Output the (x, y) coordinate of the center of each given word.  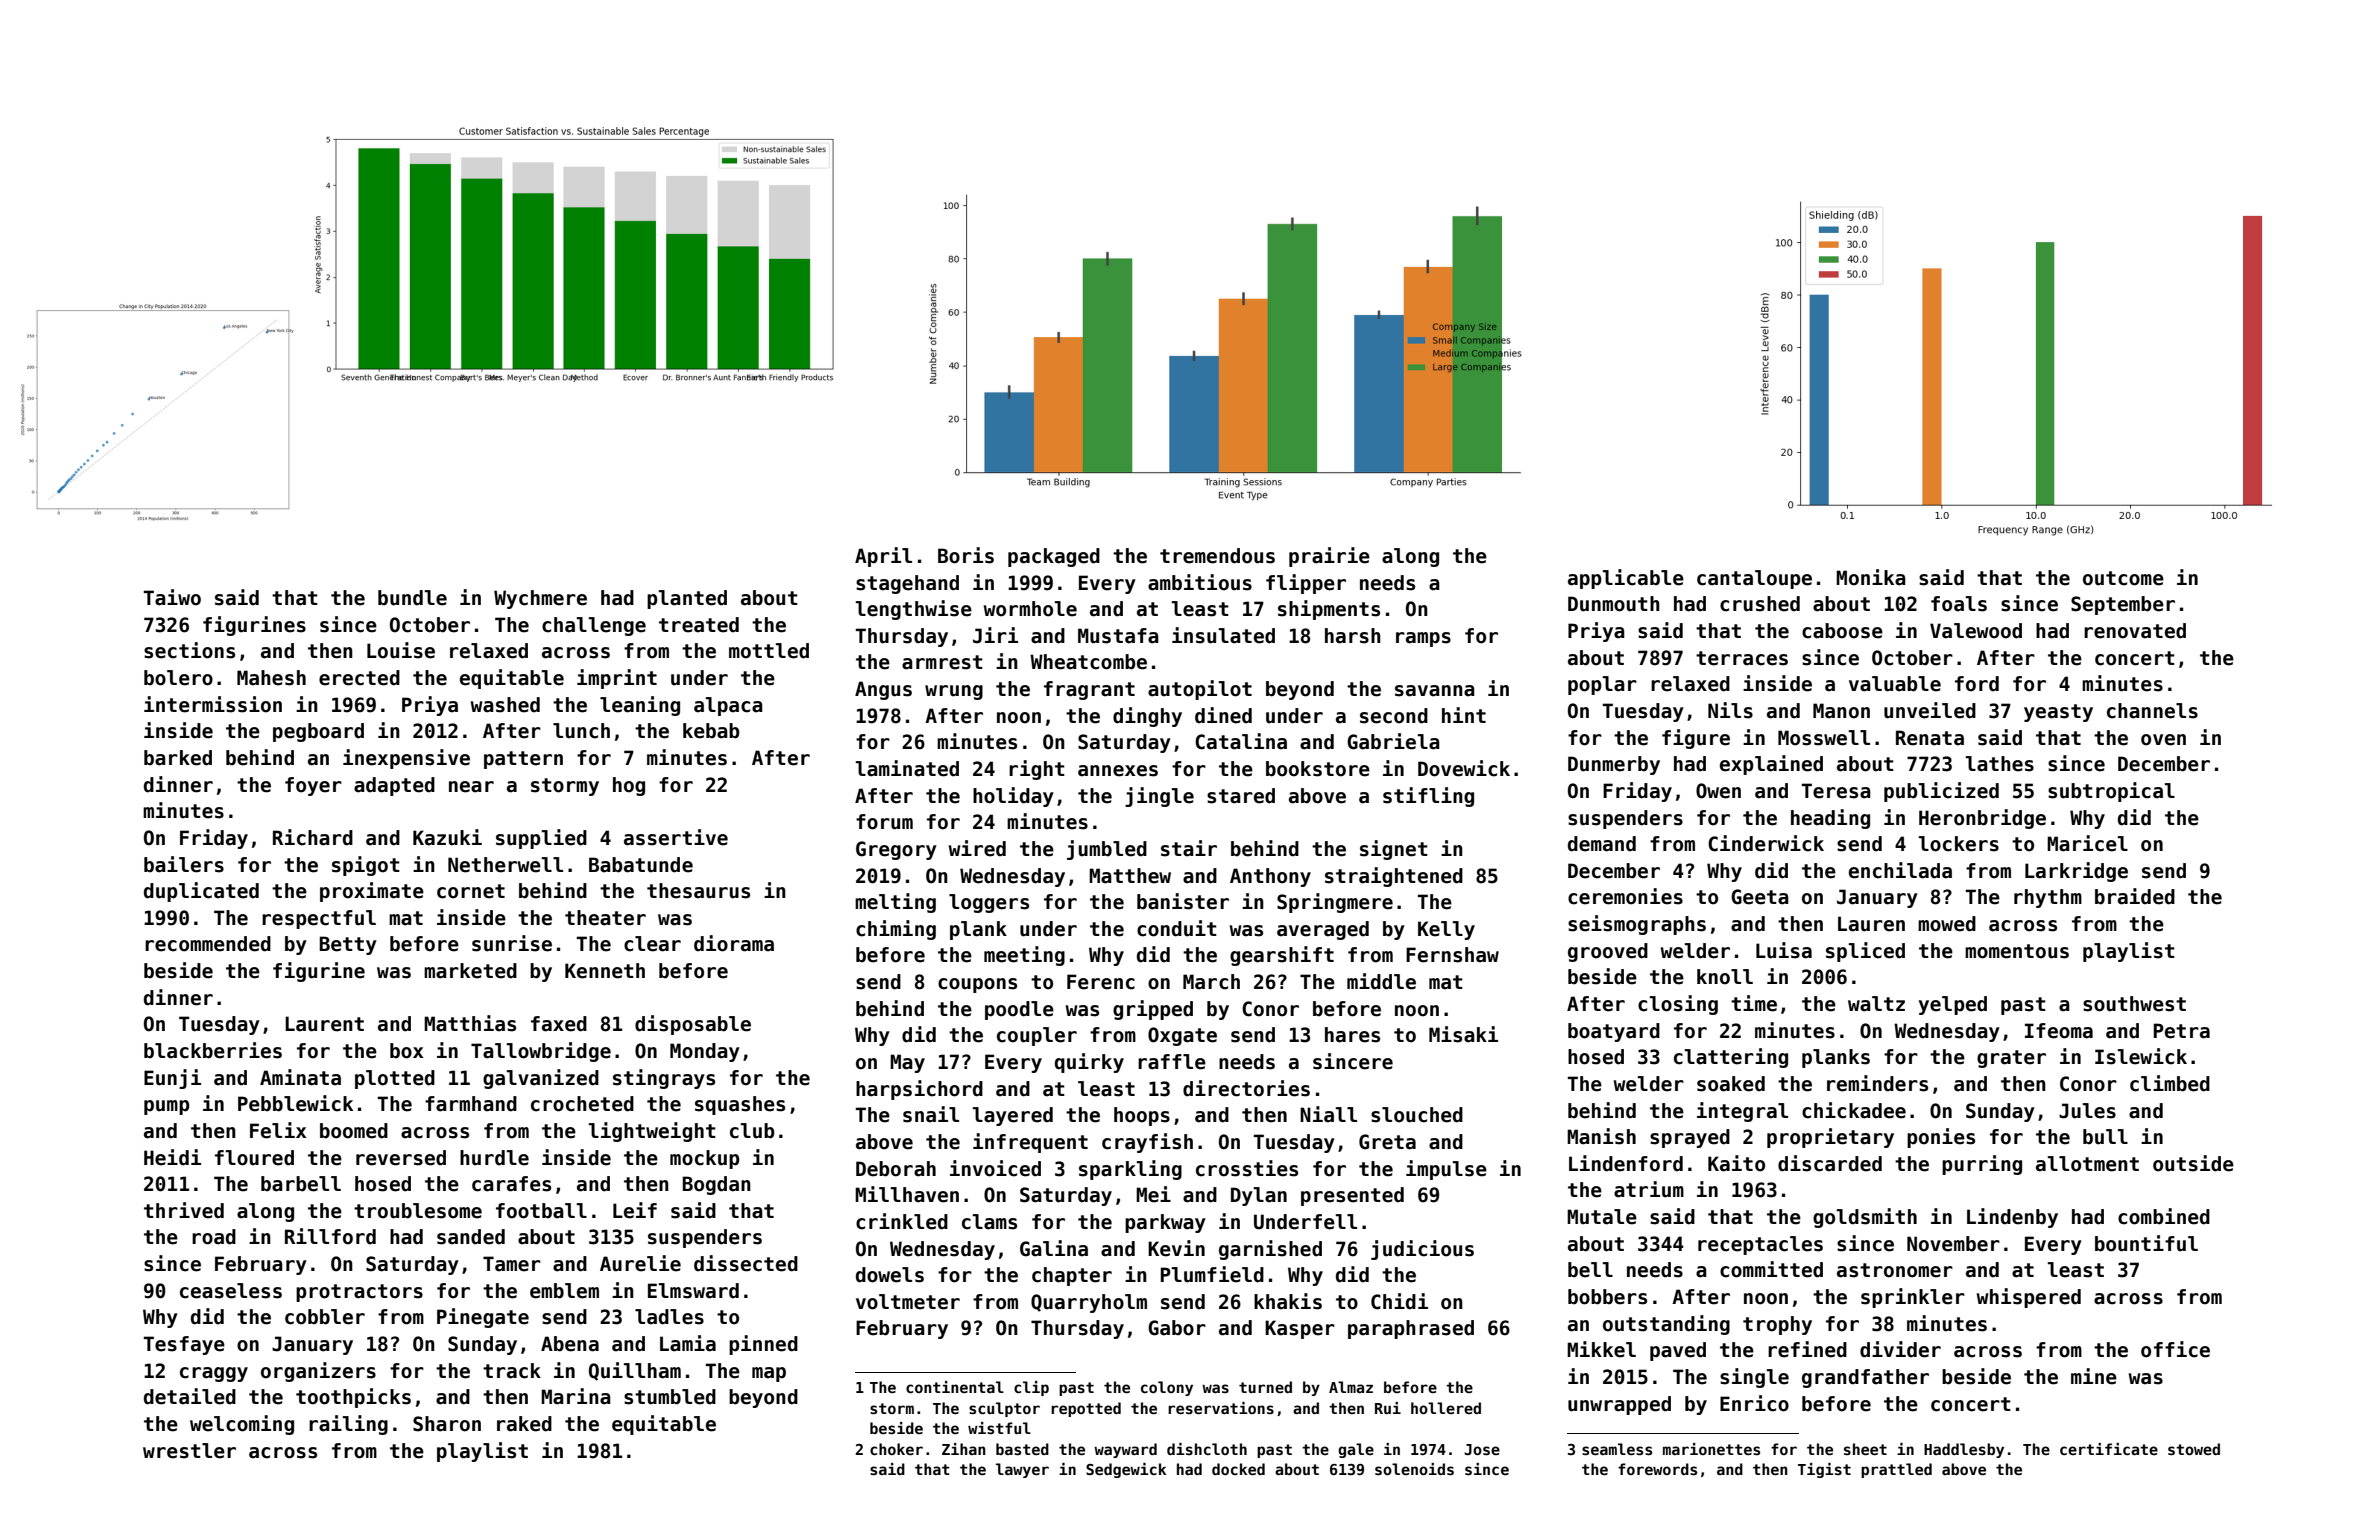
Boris (966, 555)
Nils (1730, 710)
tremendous (1217, 556)
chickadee (1854, 1110)
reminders (1877, 1083)
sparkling (1130, 1170)
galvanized (541, 1079)
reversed (401, 1158)
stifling (1428, 797)
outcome (2123, 578)
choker (896, 1449)
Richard (313, 837)
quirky (1089, 1063)
